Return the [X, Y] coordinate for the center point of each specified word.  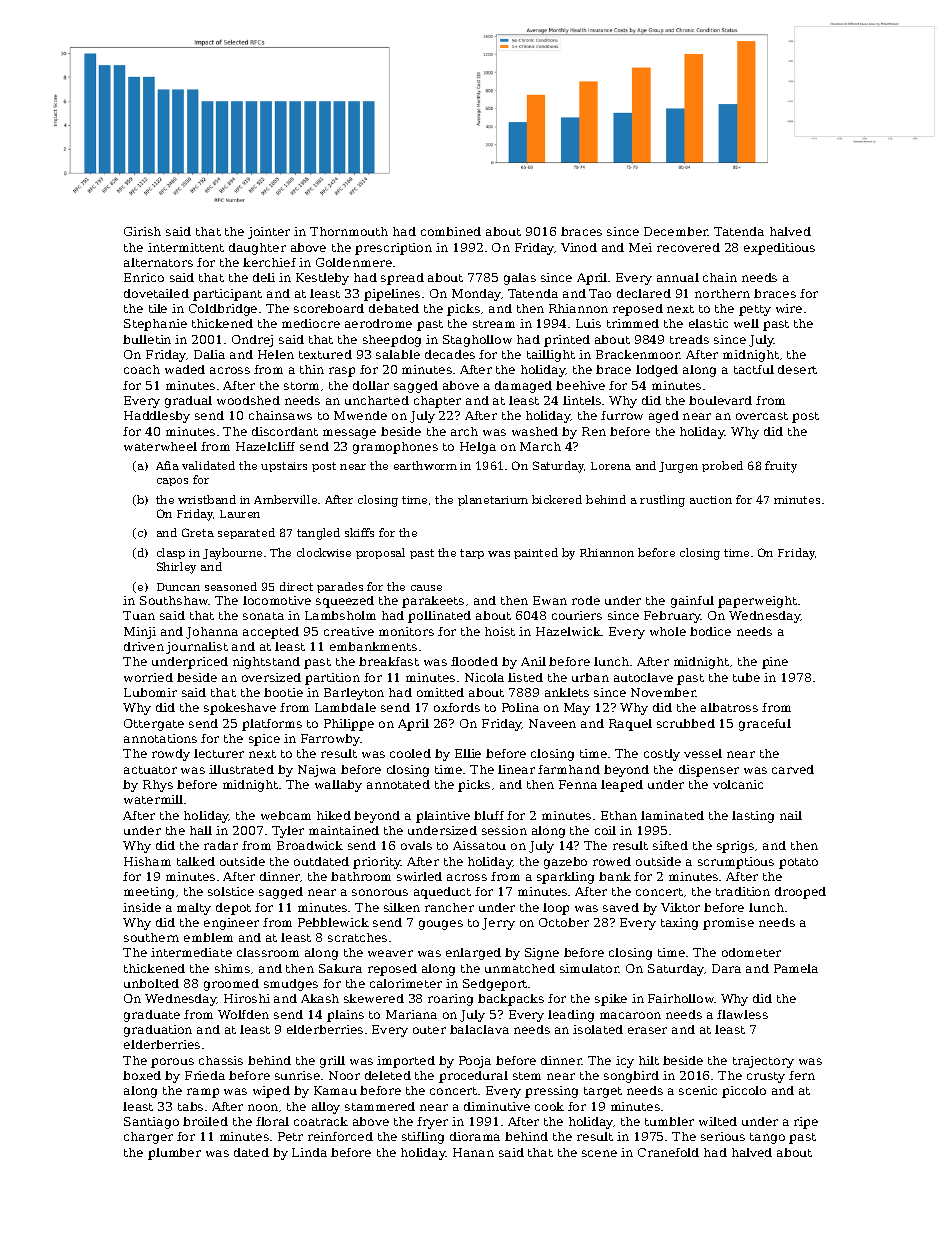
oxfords [457, 707]
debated [394, 308]
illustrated [241, 769]
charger [148, 1138]
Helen [276, 354]
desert [797, 369]
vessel [703, 753]
